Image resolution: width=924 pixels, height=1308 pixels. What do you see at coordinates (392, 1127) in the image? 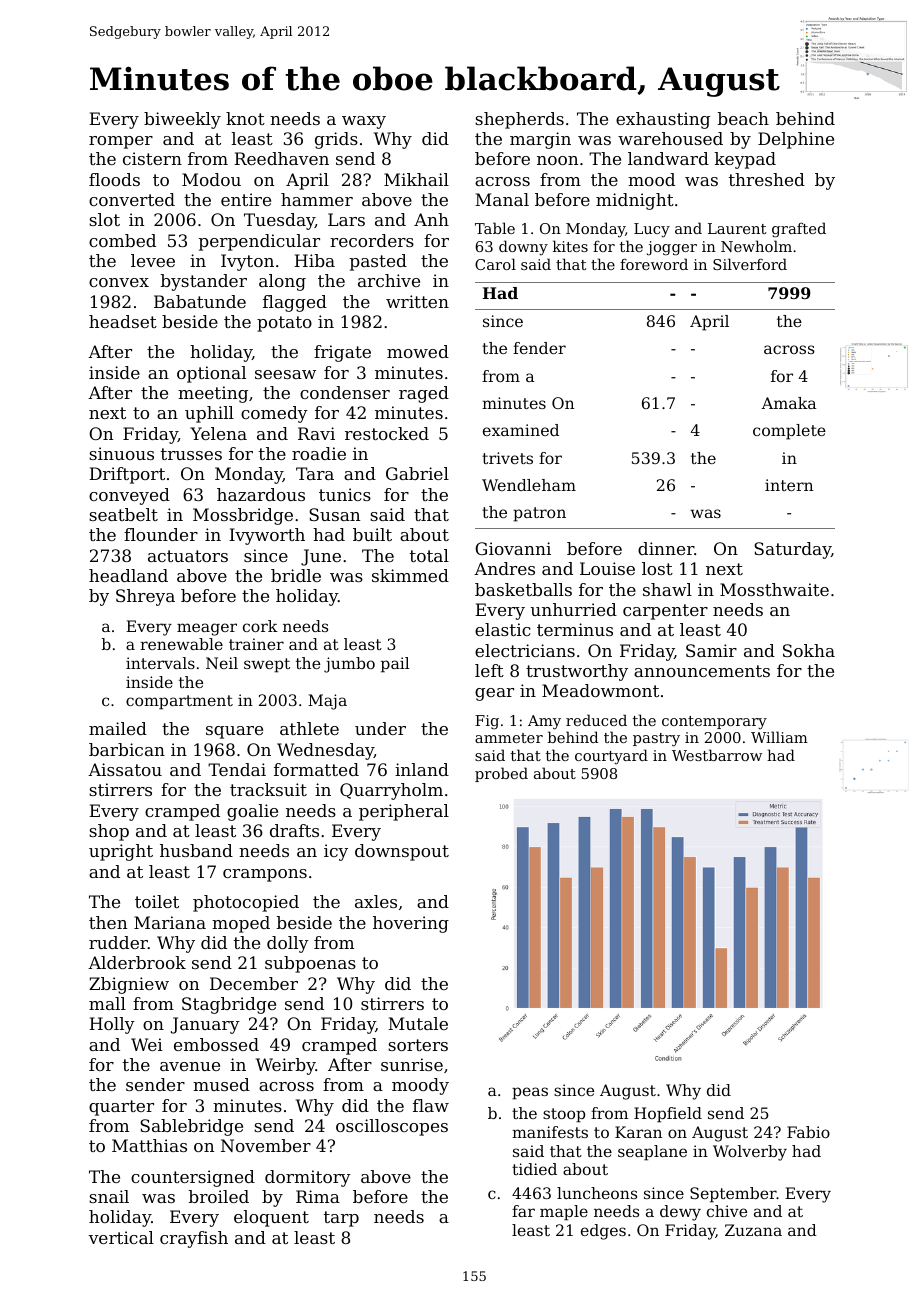
I see `oscilloscopes` at bounding box center [392, 1127].
